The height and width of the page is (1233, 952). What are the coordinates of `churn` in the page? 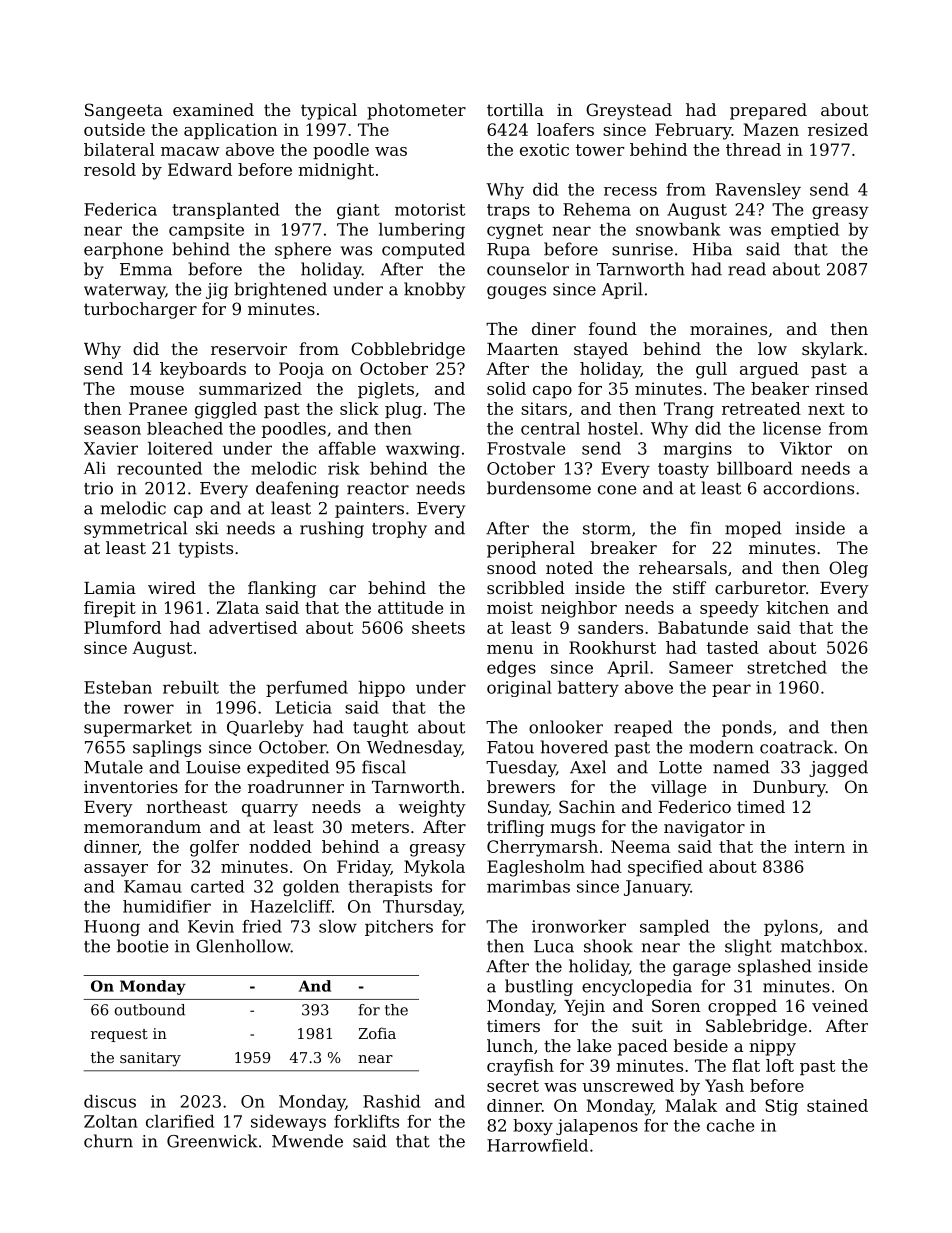 It's located at (108, 1141).
